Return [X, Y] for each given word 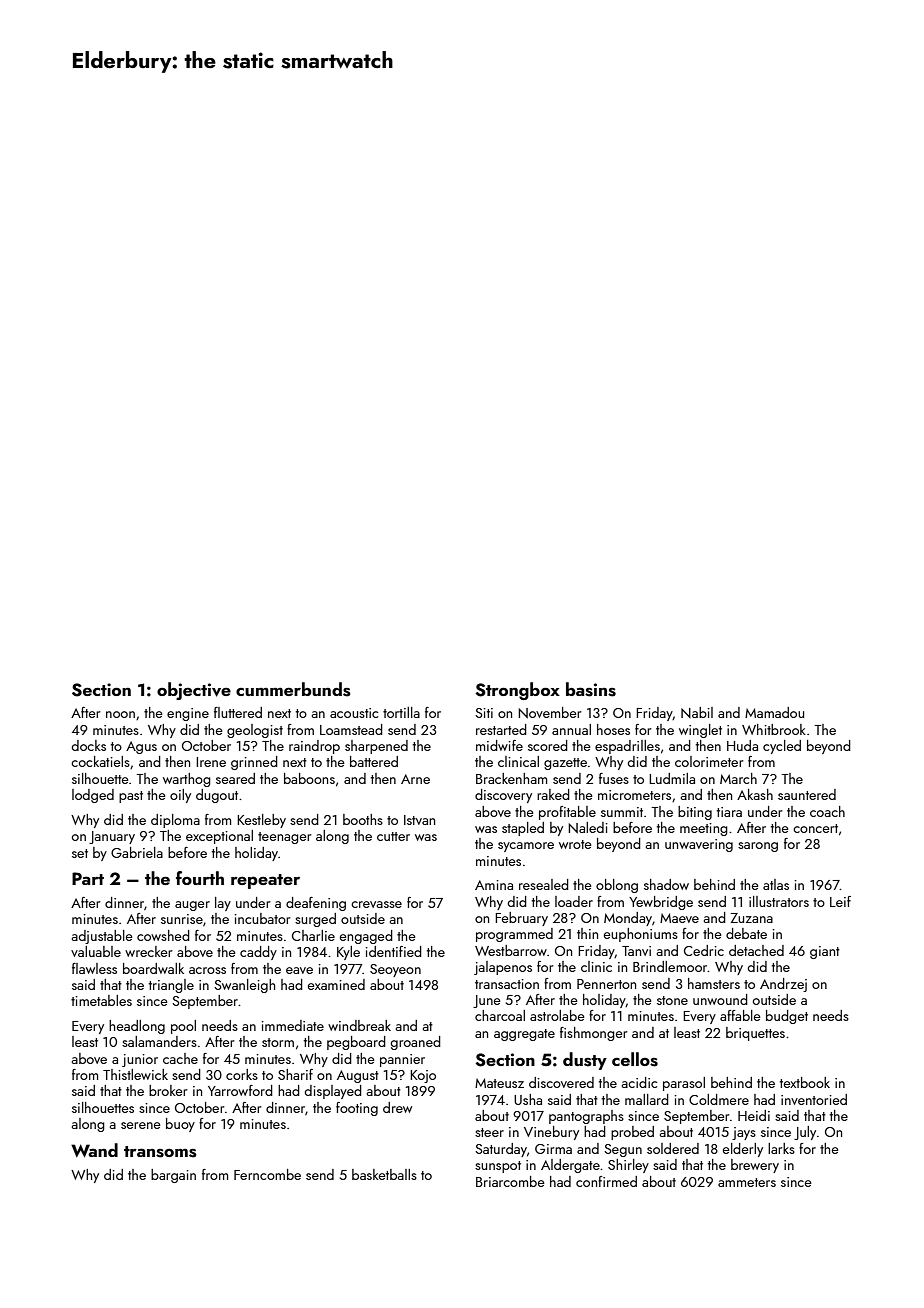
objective [194, 691]
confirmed [606, 1181]
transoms [160, 1152]
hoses [613, 729]
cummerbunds [293, 689]
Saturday [501, 1150]
